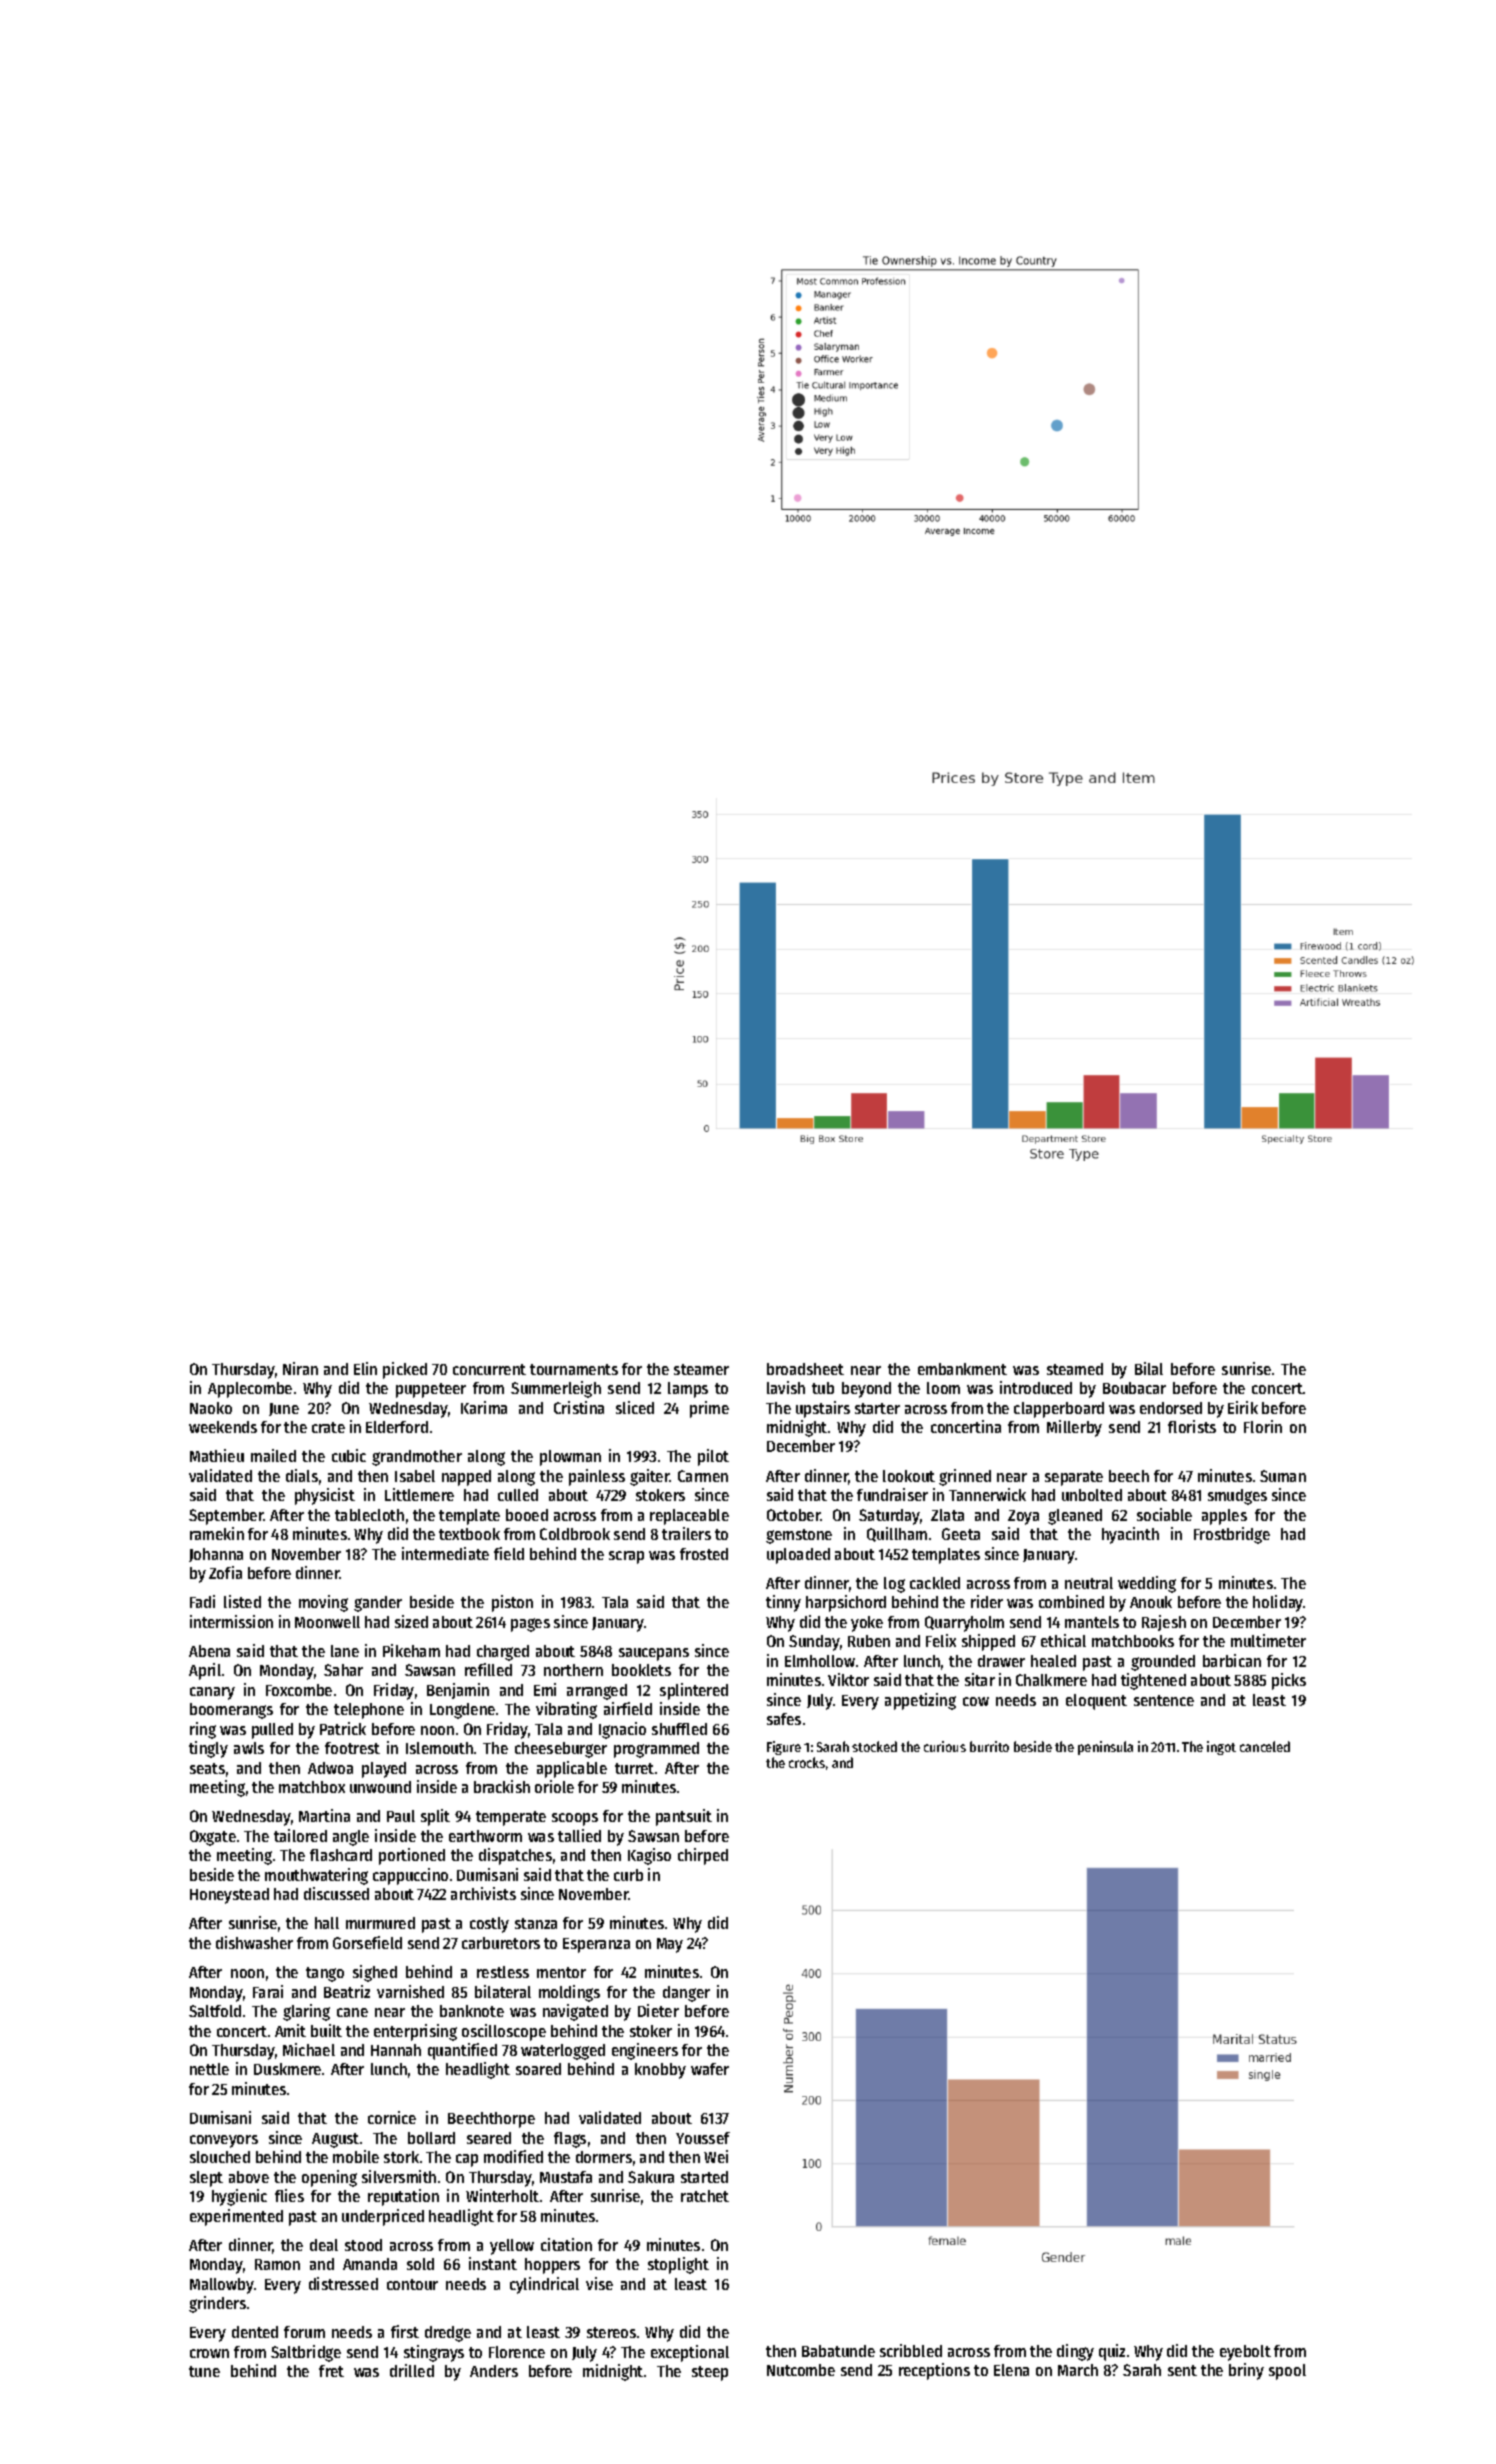 The width and height of the document is (1496, 2464). Describe the element at coordinates (710, 2373) in the document. I see `steep` at that location.
